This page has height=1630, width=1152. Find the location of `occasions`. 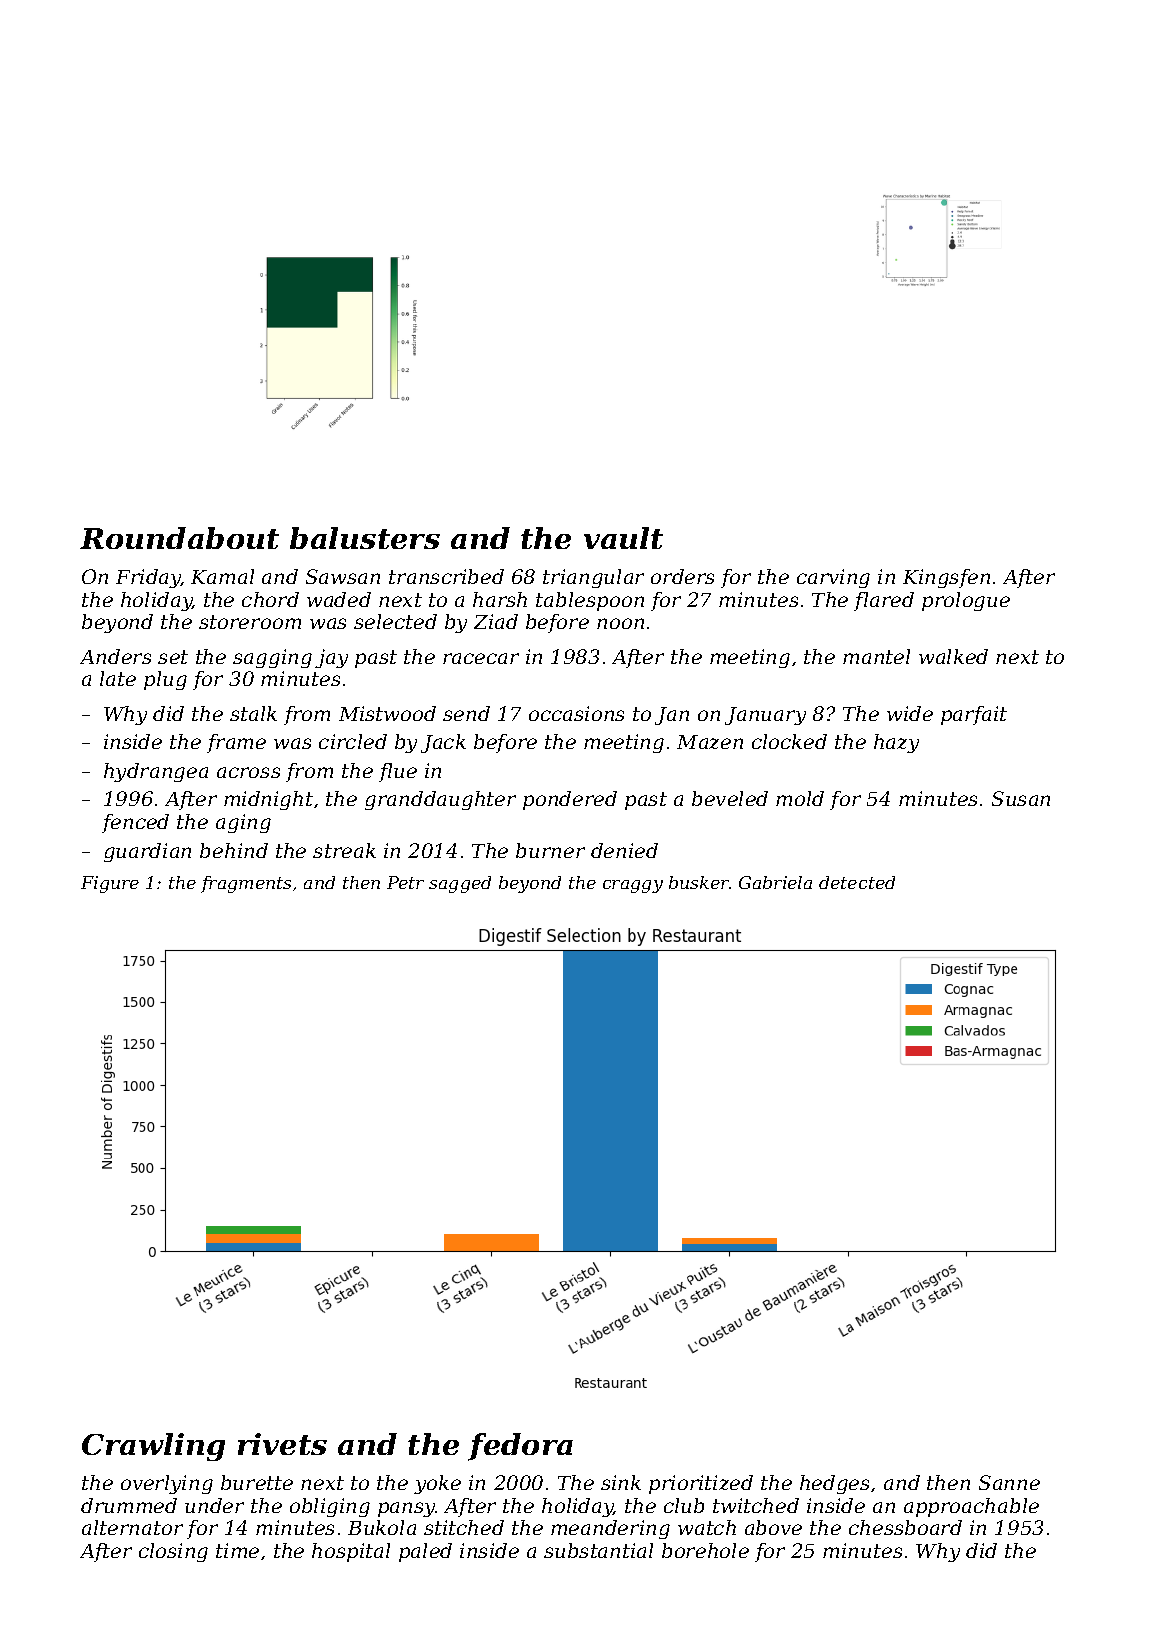

occasions is located at coordinates (576, 713).
